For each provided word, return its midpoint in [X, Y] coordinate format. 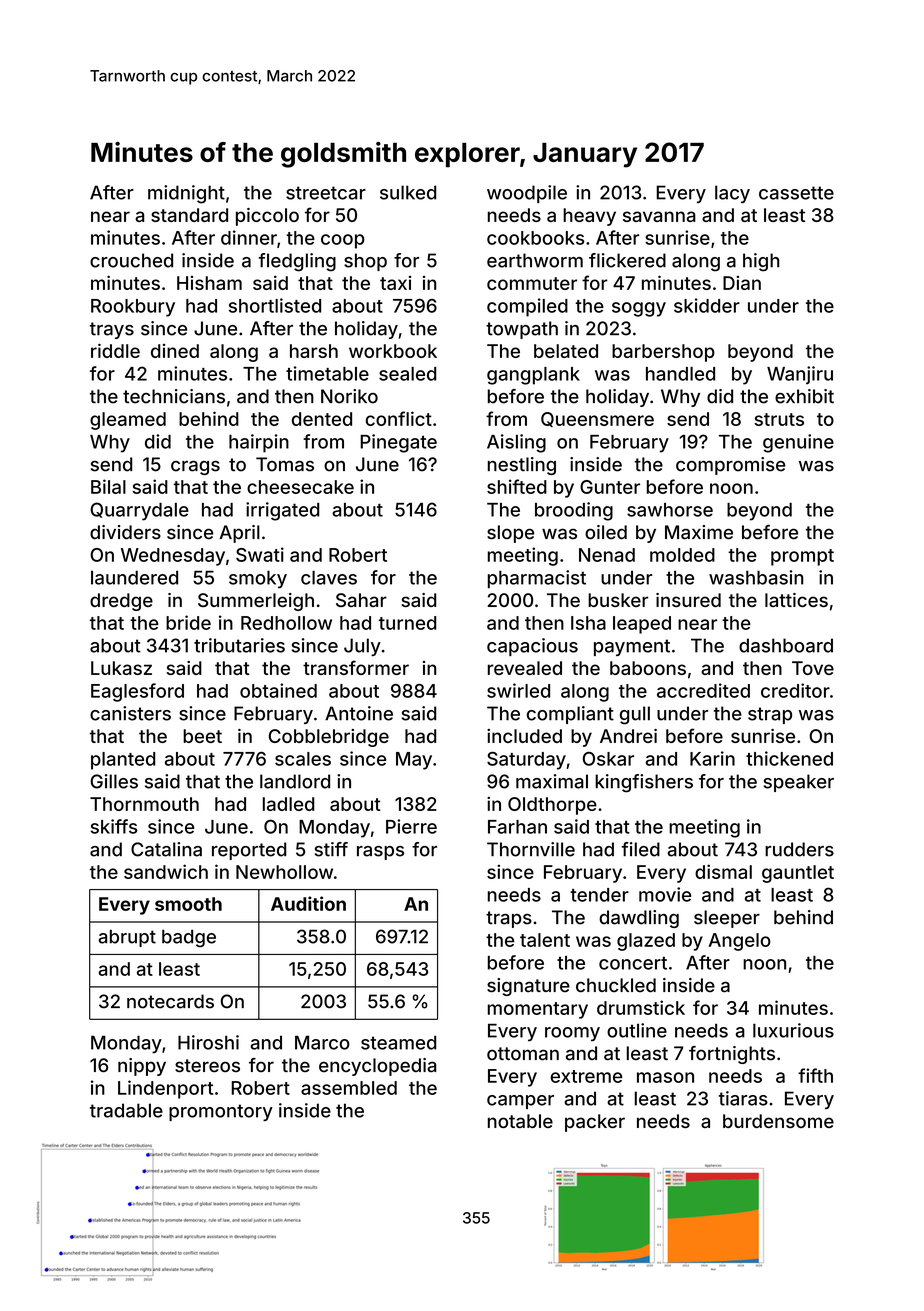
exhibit [804, 396]
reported [249, 851]
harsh [314, 351]
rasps [380, 853]
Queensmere [597, 419]
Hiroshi [208, 1042]
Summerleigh [256, 602]
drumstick [641, 1007]
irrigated [282, 511]
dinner [249, 237]
